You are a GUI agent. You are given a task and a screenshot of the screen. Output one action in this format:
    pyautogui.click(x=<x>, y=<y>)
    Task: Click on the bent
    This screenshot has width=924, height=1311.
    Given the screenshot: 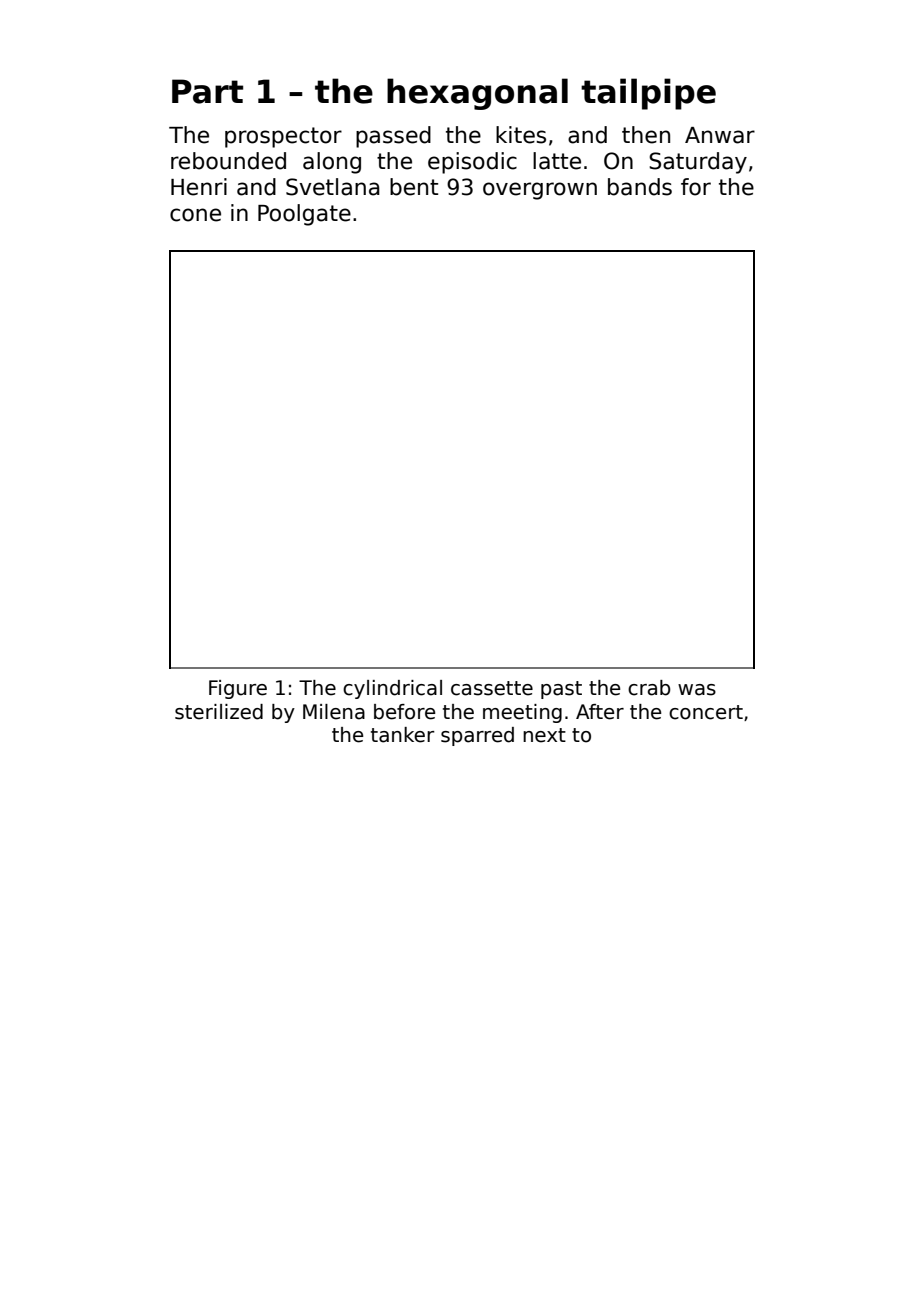 What is the action you would take?
    pyautogui.click(x=414, y=187)
